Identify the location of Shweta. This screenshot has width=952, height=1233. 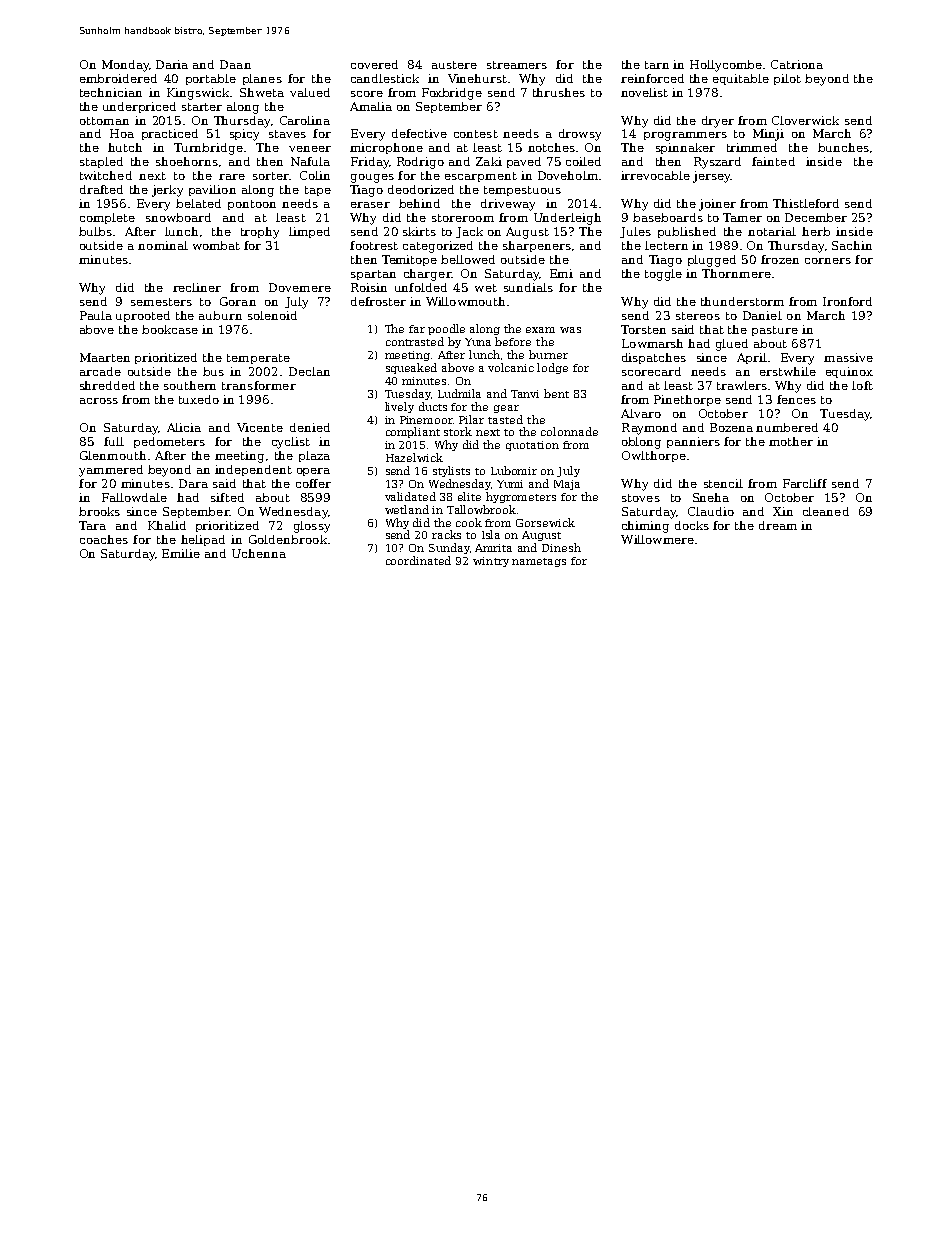
(262, 92).
